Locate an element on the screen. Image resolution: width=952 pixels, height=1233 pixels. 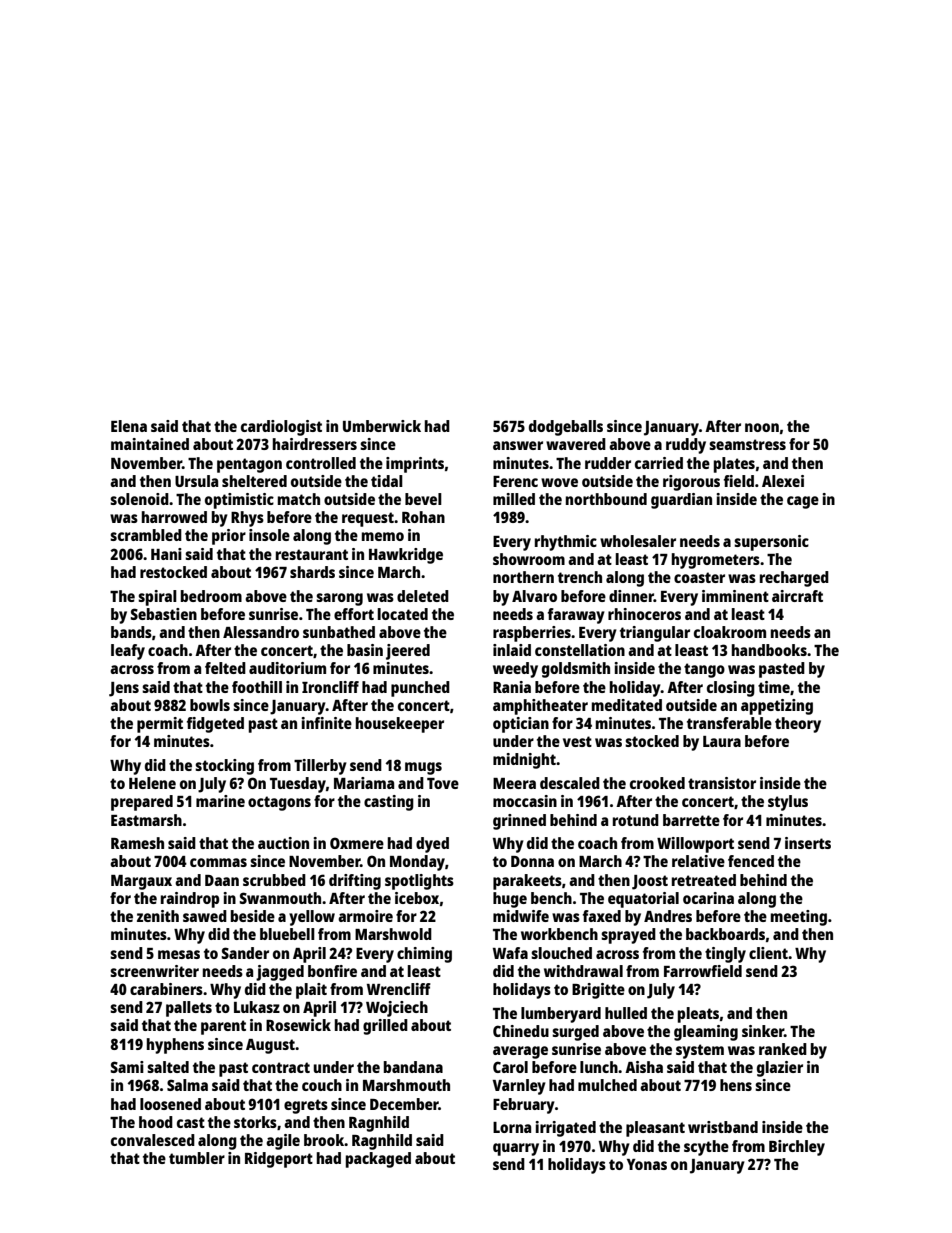
scrambled is located at coordinates (146, 535).
